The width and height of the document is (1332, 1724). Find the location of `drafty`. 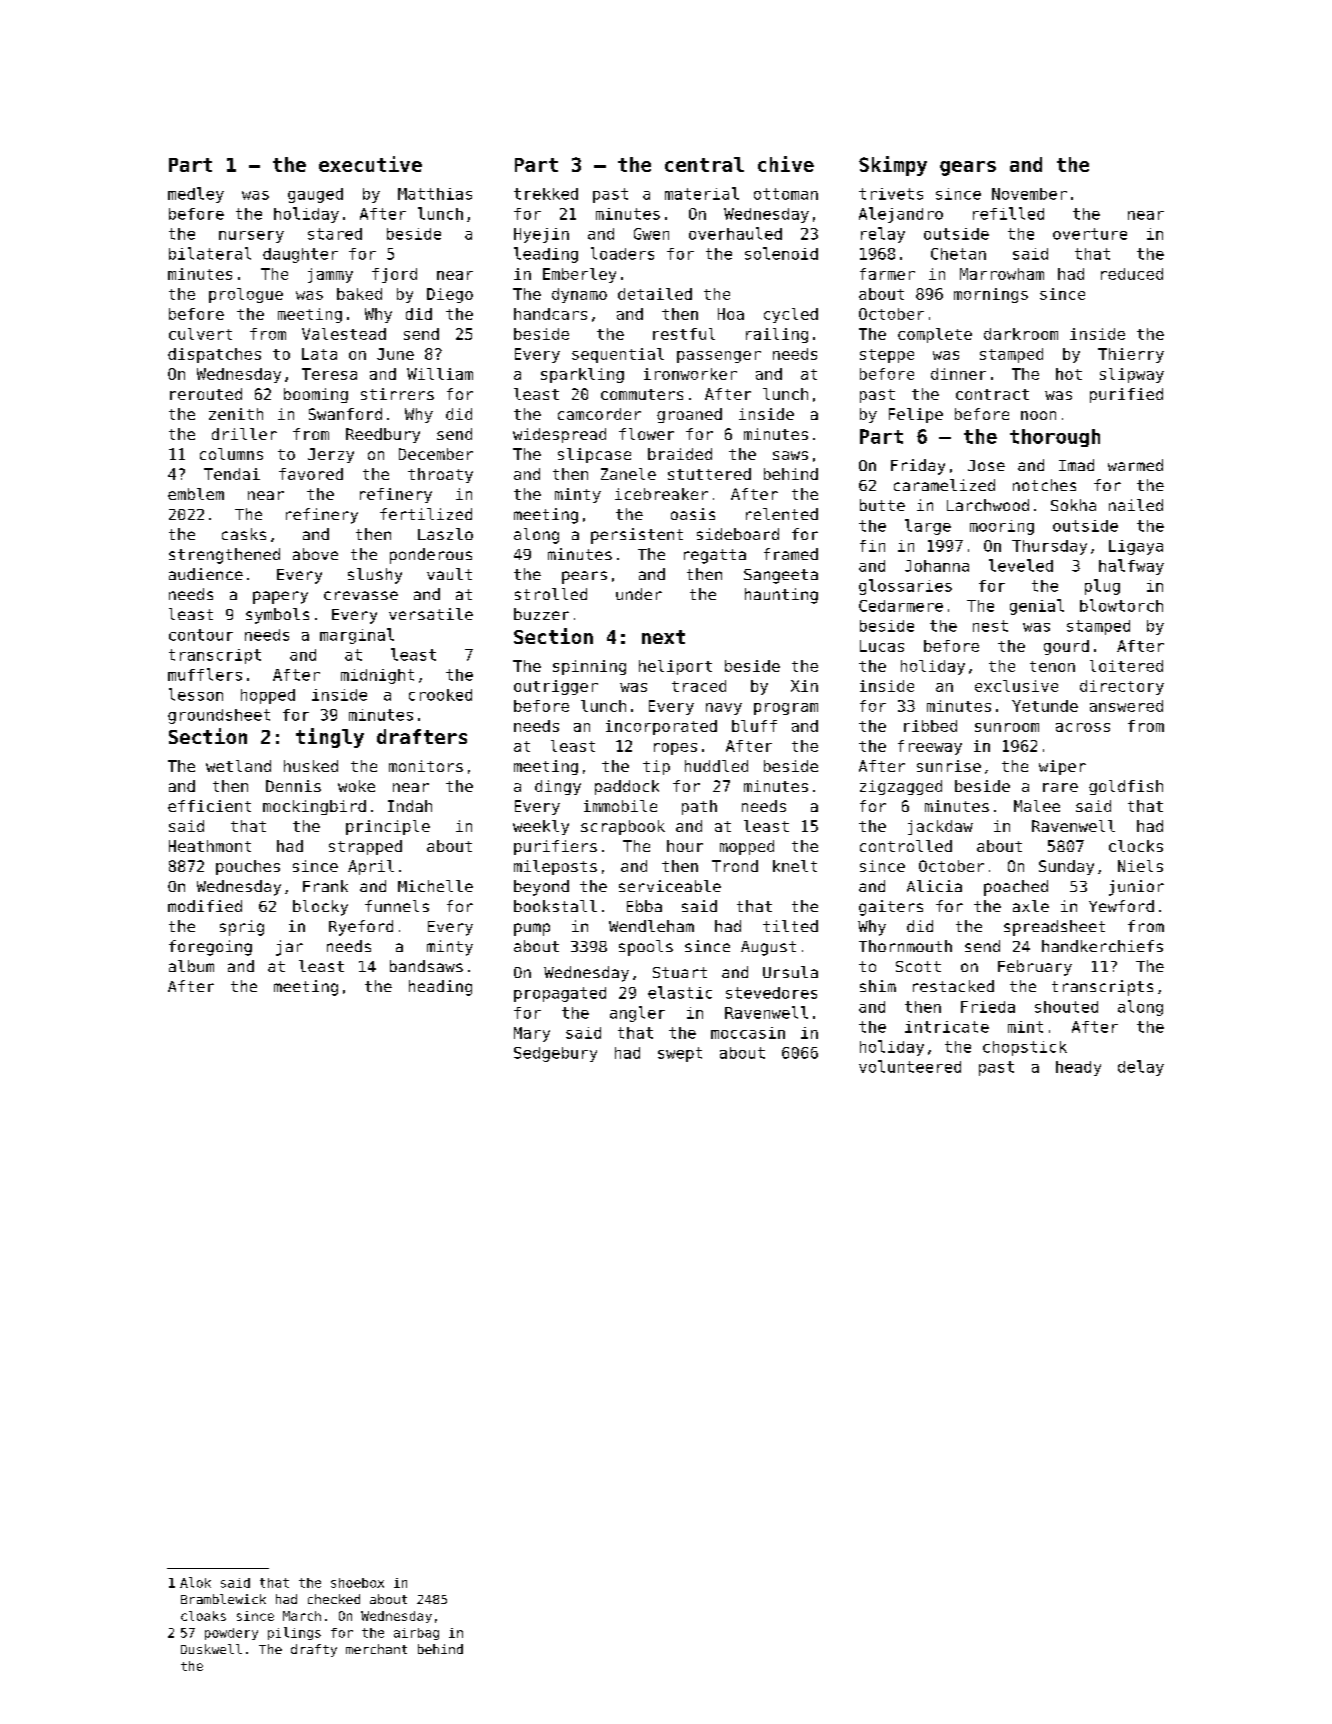

drafty is located at coordinates (314, 1650).
